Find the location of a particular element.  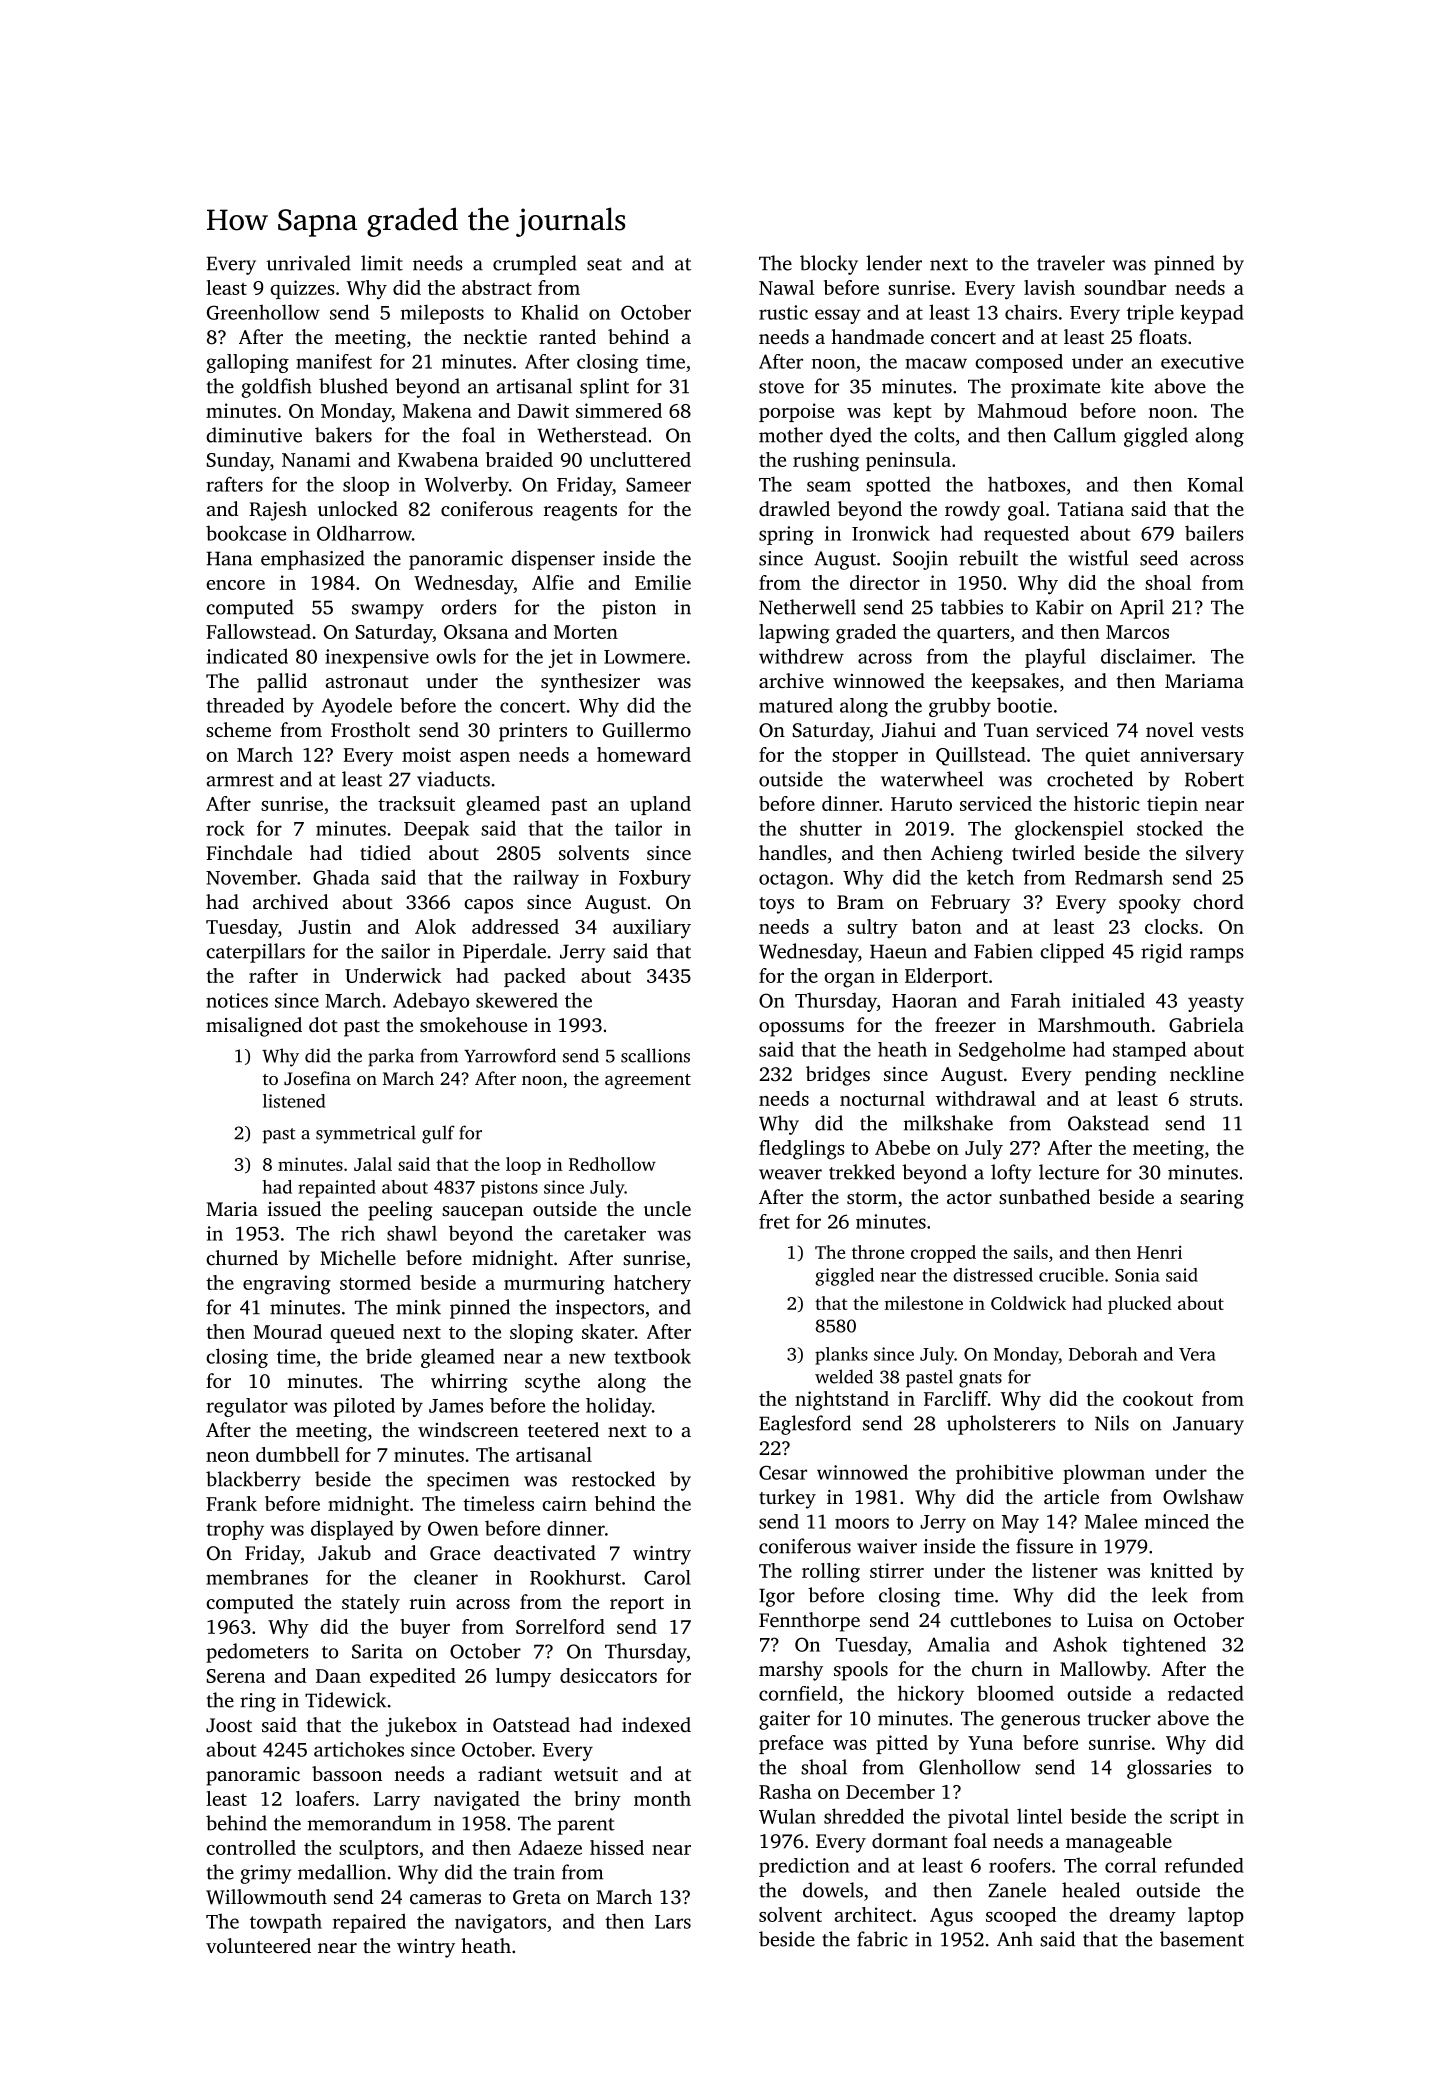

skewered is located at coordinates (517, 1000).
